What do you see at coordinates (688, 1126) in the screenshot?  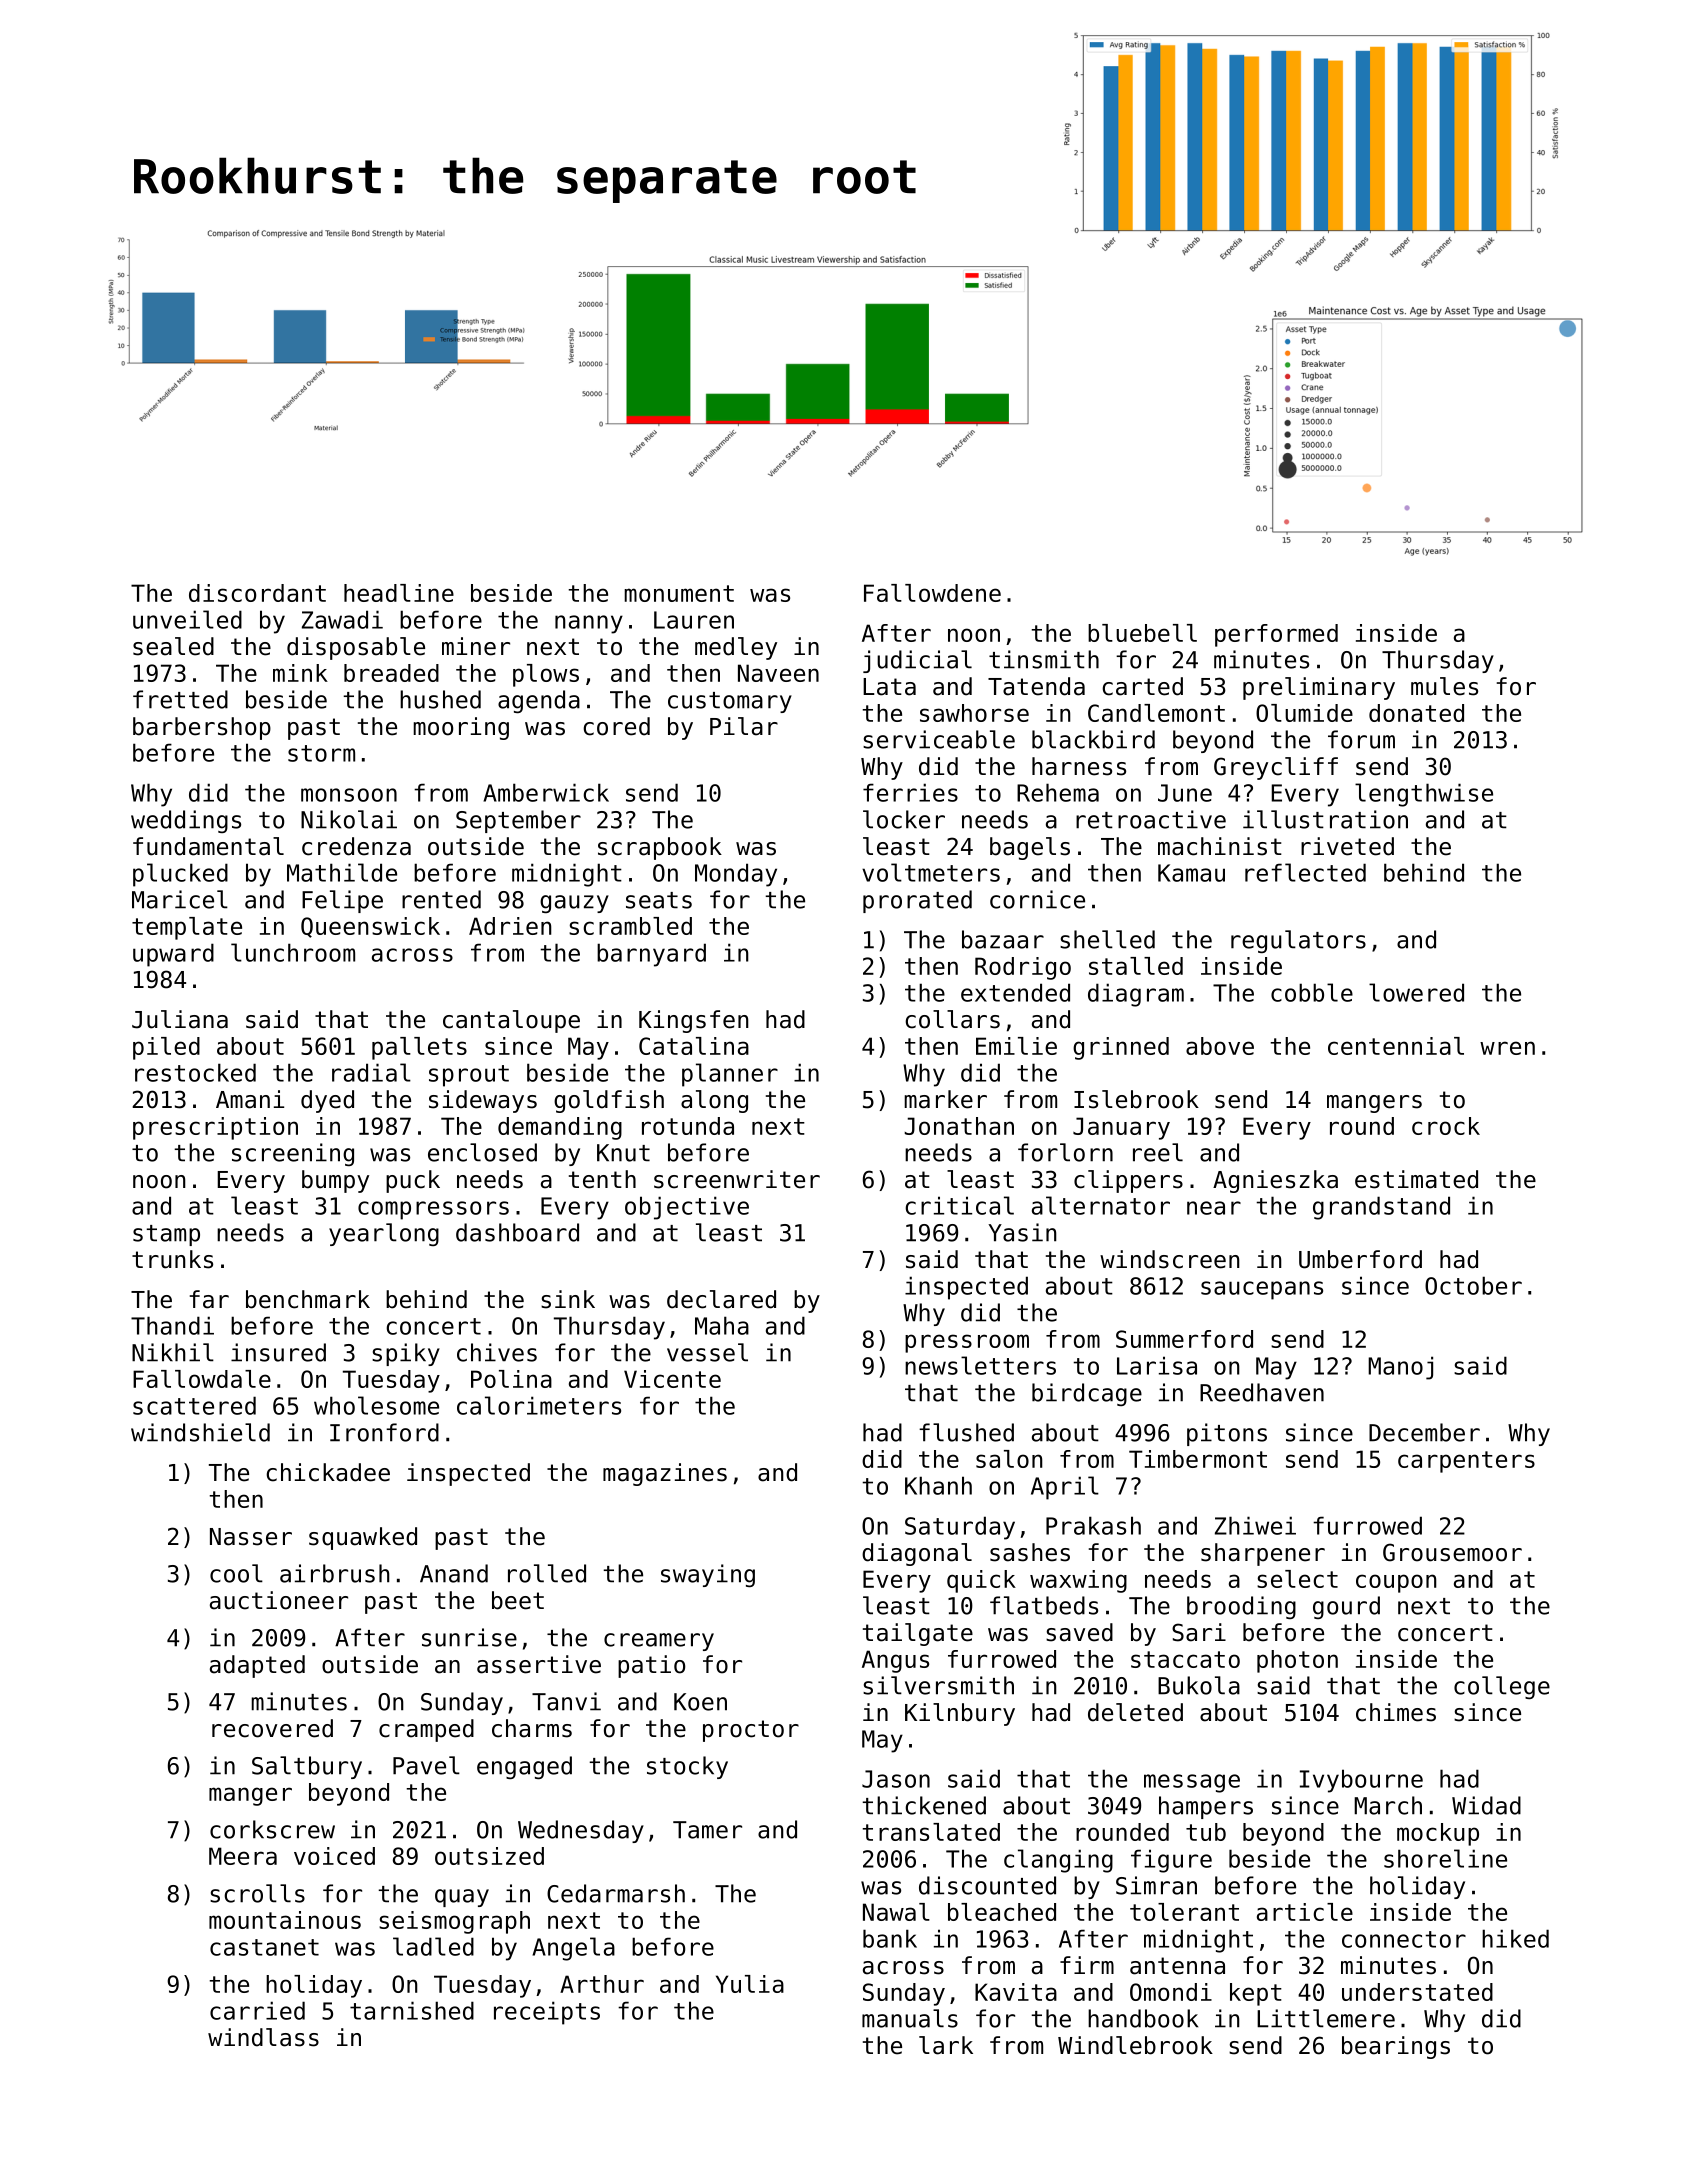 I see `rotunda` at bounding box center [688, 1126].
